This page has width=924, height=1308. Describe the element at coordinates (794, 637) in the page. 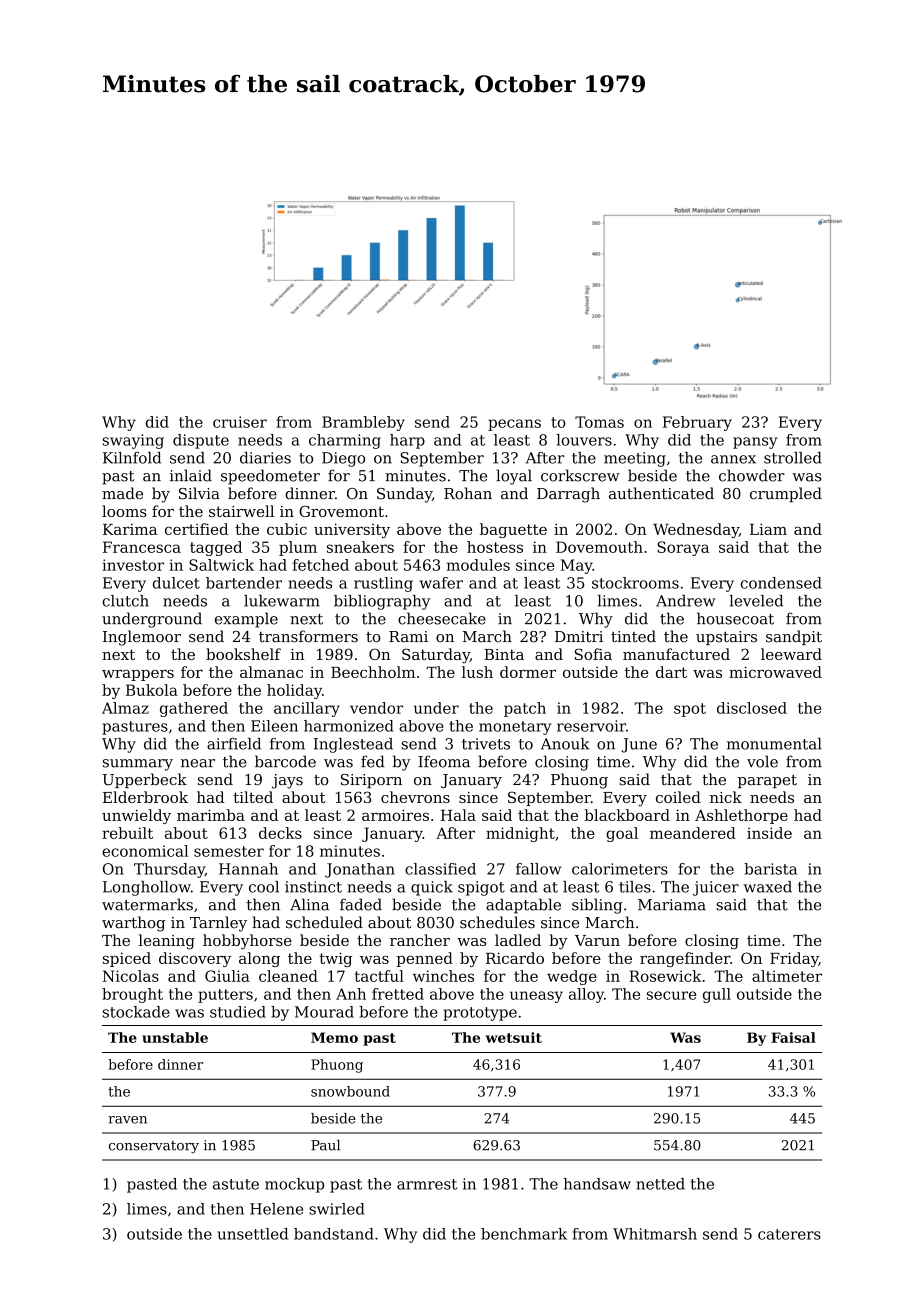

I see `sandpit` at that location.
